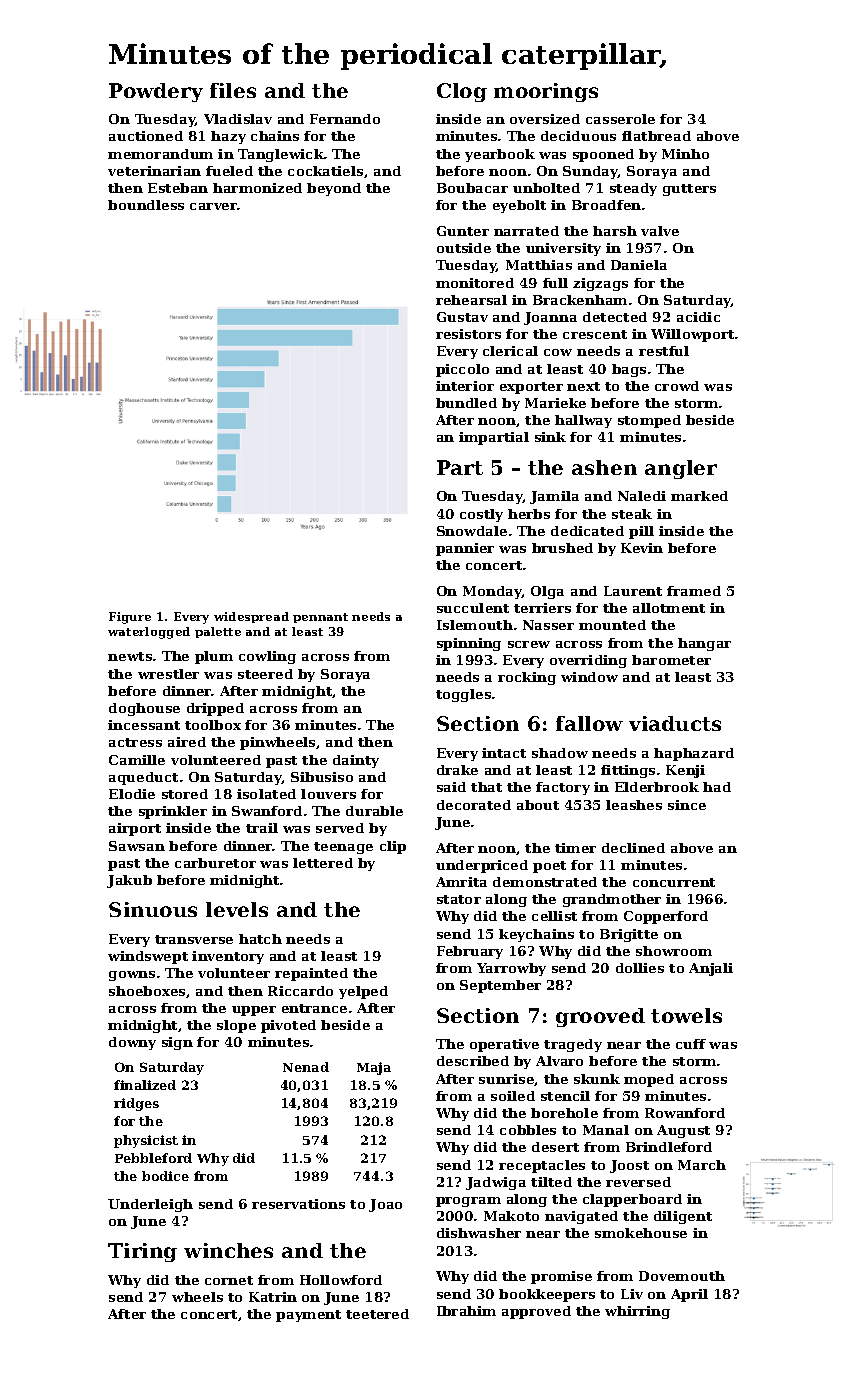 This screenshot has width=849, height=1400. I want to click on Brindleford, so click(669, 1147).
